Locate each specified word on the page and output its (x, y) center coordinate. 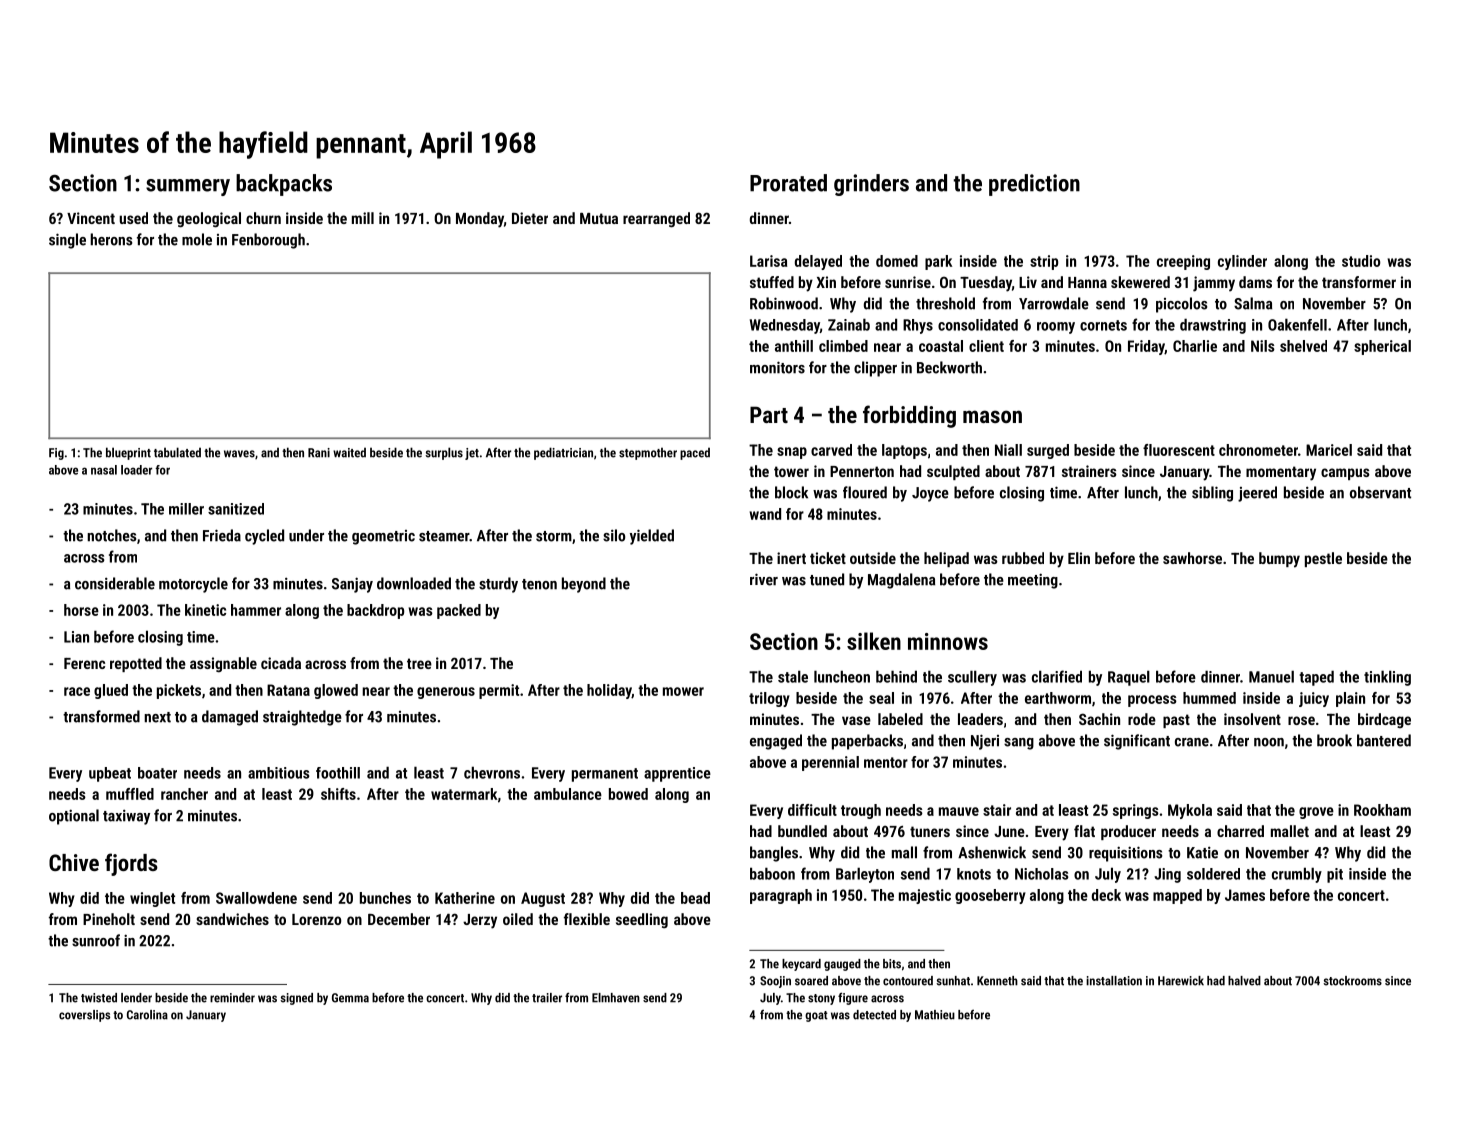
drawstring (1213, 326)
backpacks (284, 185)
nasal (104, 470)
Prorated (788, 183)
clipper (875, 369)
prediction (1034, 185)
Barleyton (865, 875)
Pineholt (109, 919)
